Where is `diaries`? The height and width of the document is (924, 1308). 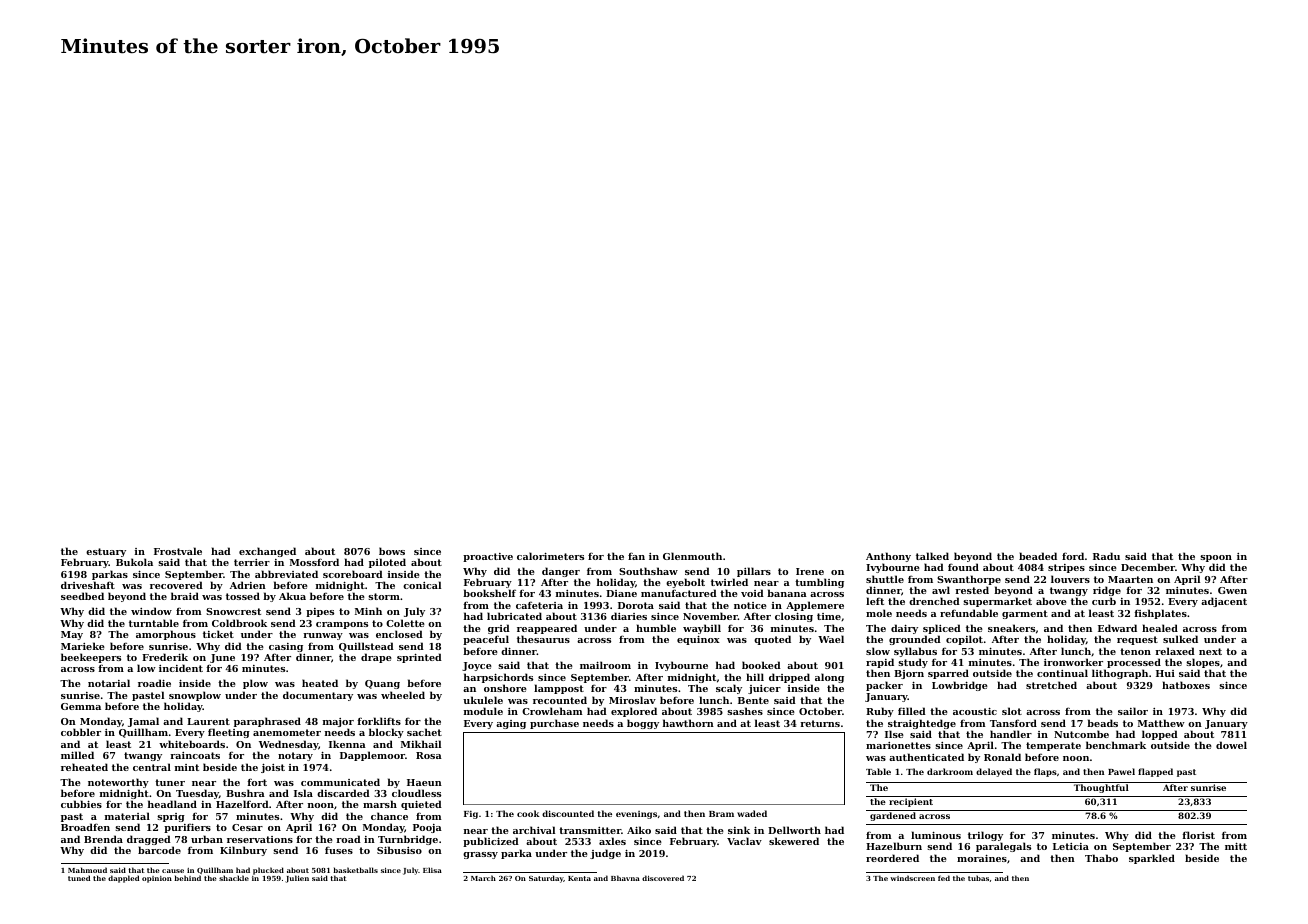 diaries is located at coordinates (629, 616).
